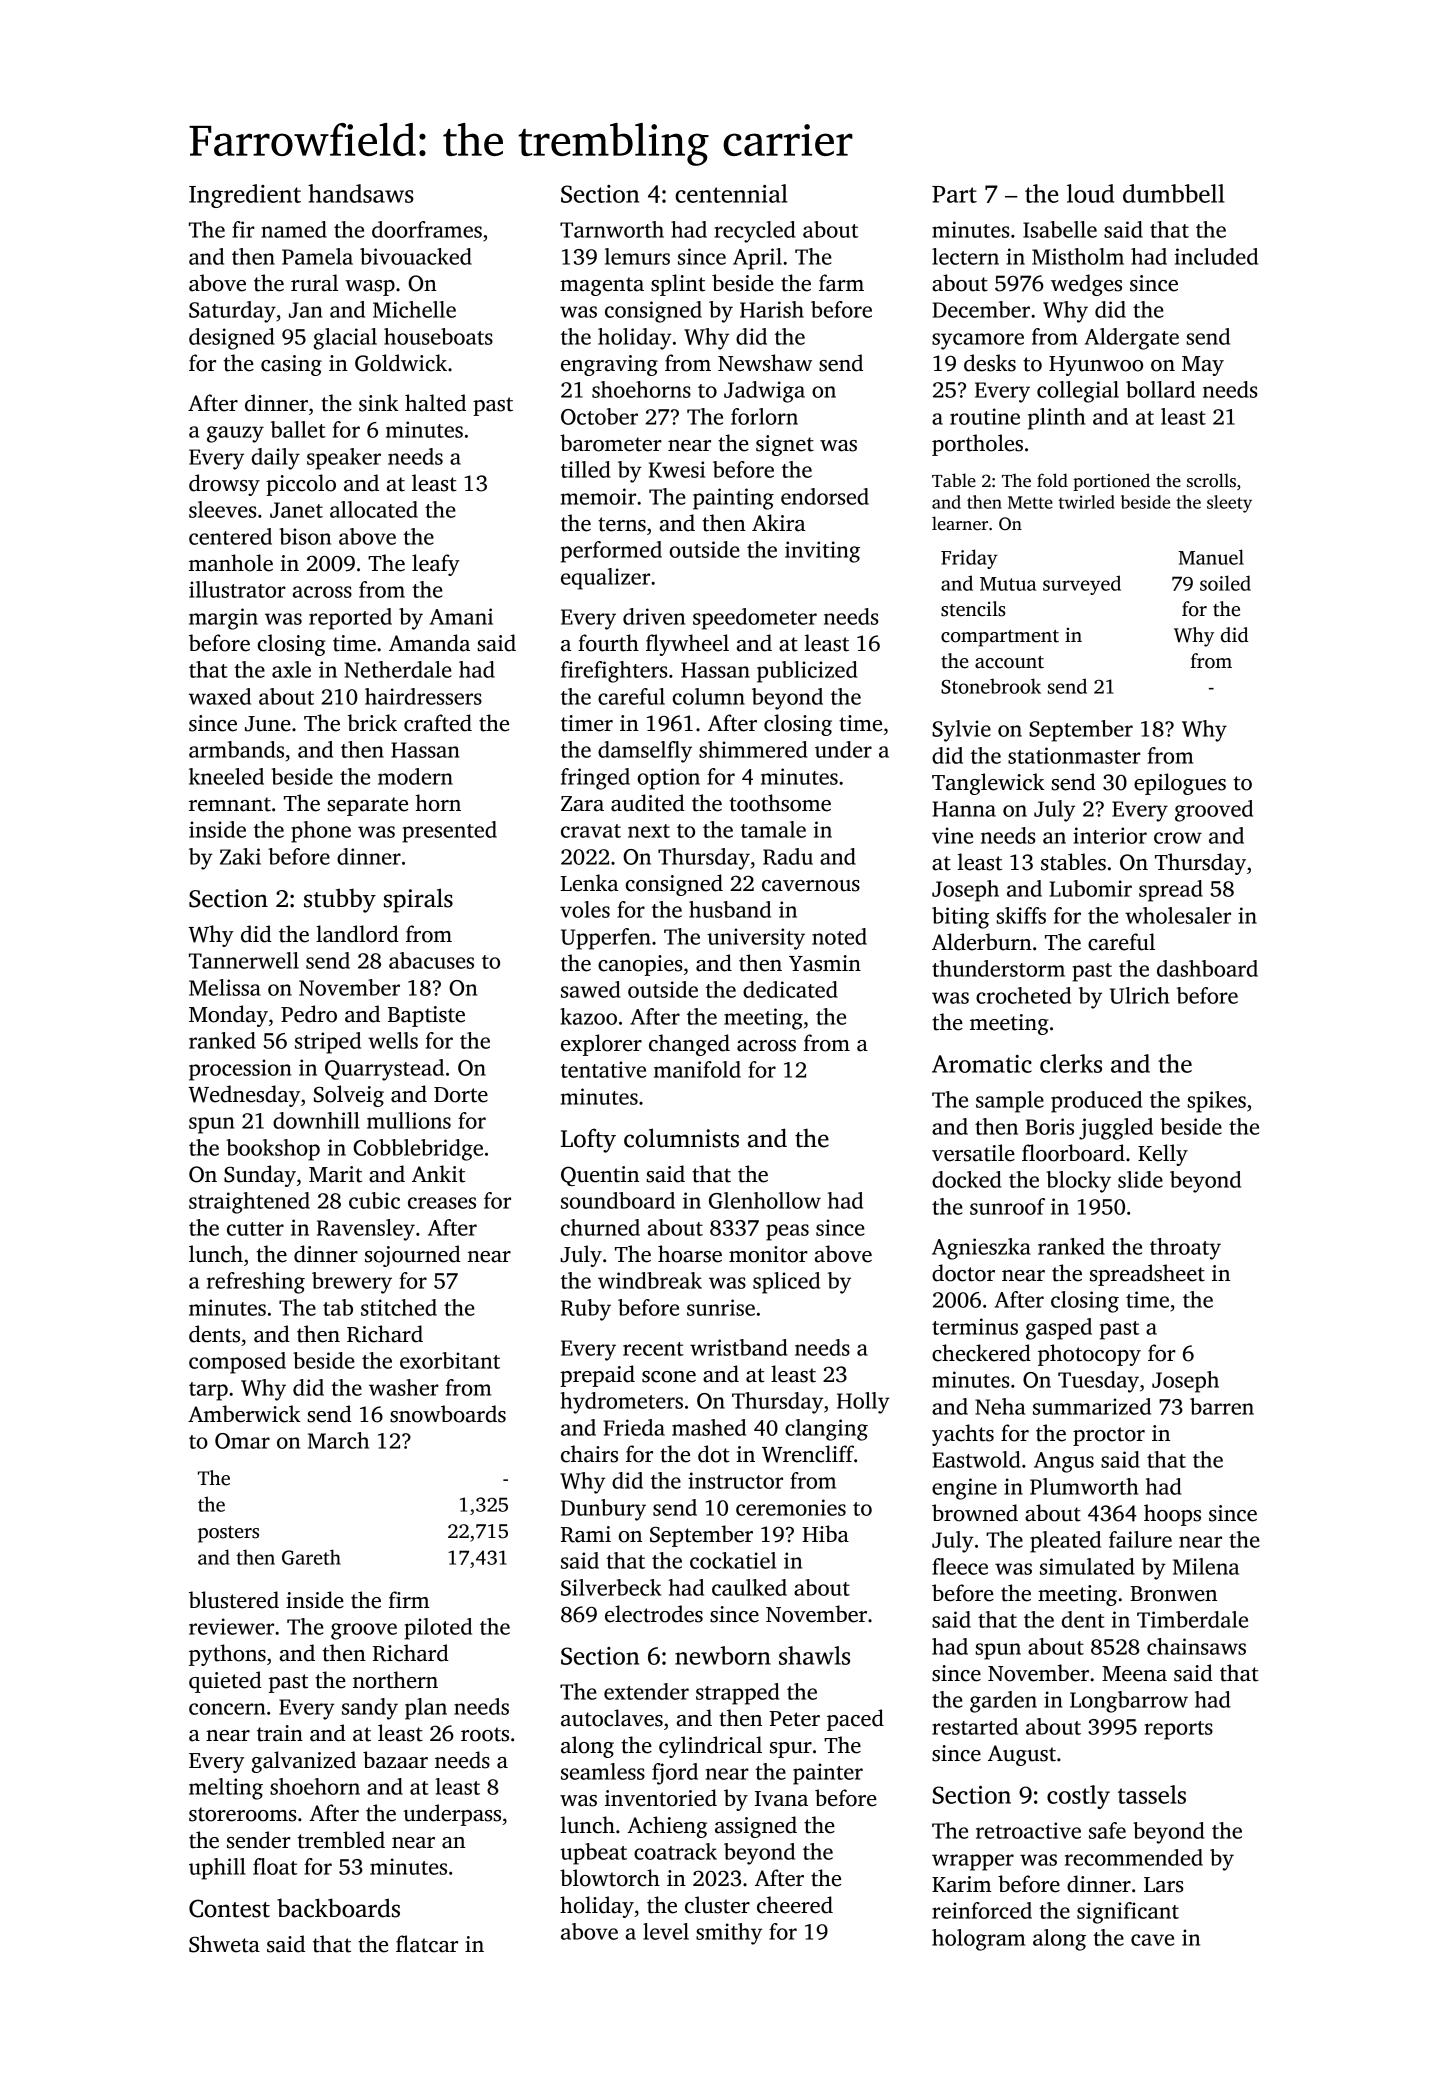 The image size is (1450, 2100). I want to click on tarp, so click(208, 1391).
